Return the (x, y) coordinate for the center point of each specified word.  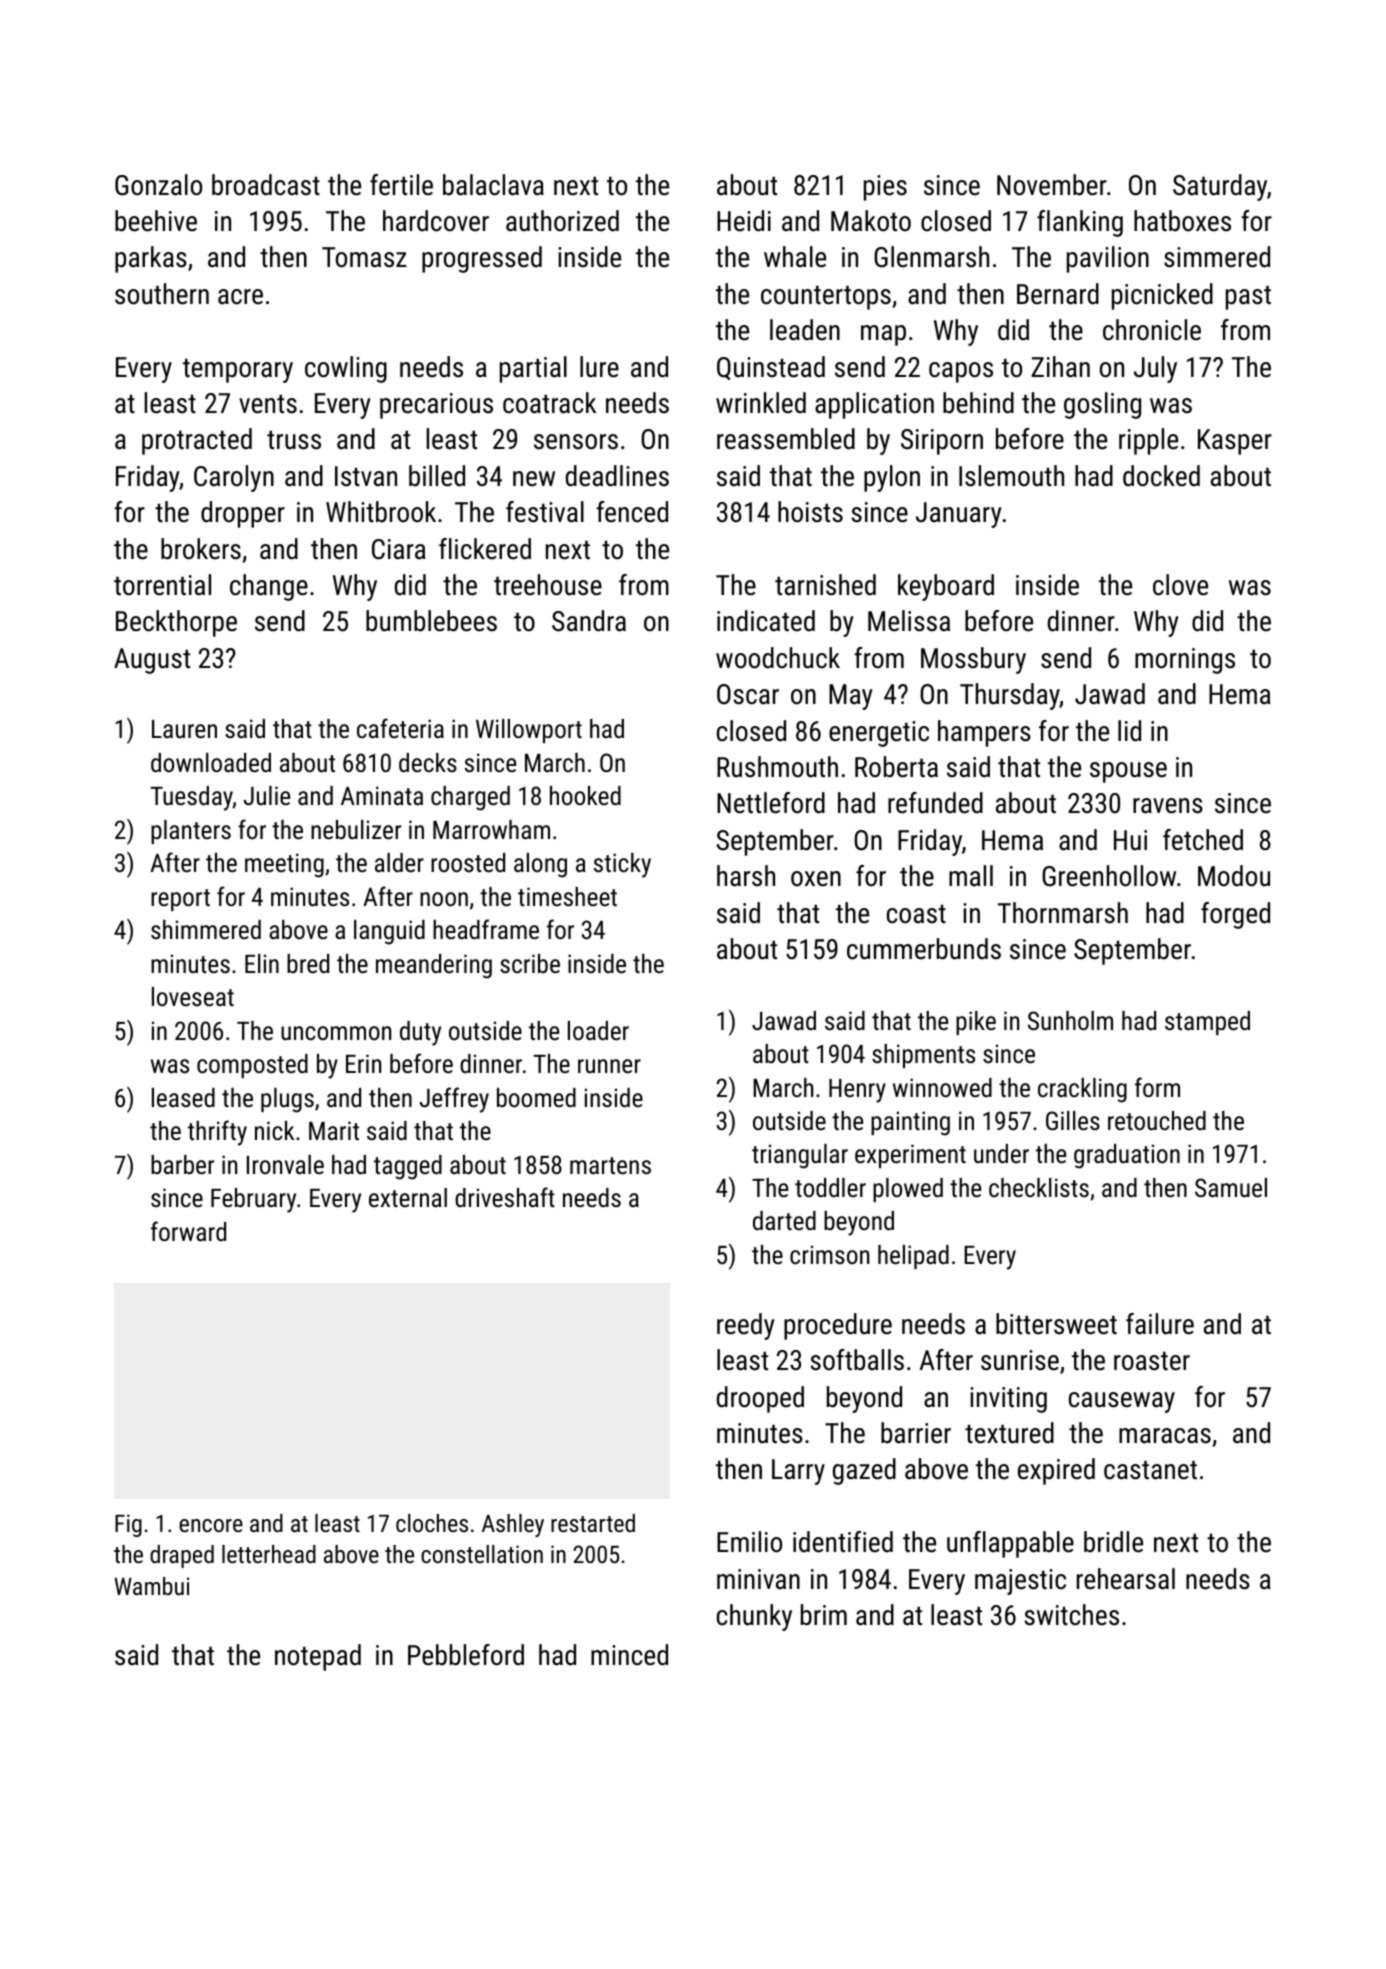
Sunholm (1070, 1020)
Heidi (744, 221)
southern (162, 294)
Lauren (184, 729)
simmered (1217, 257)
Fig (128, 1525)
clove (1180, 585)
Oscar (748, 694)
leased (183, 1097)
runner (609, 1066)
